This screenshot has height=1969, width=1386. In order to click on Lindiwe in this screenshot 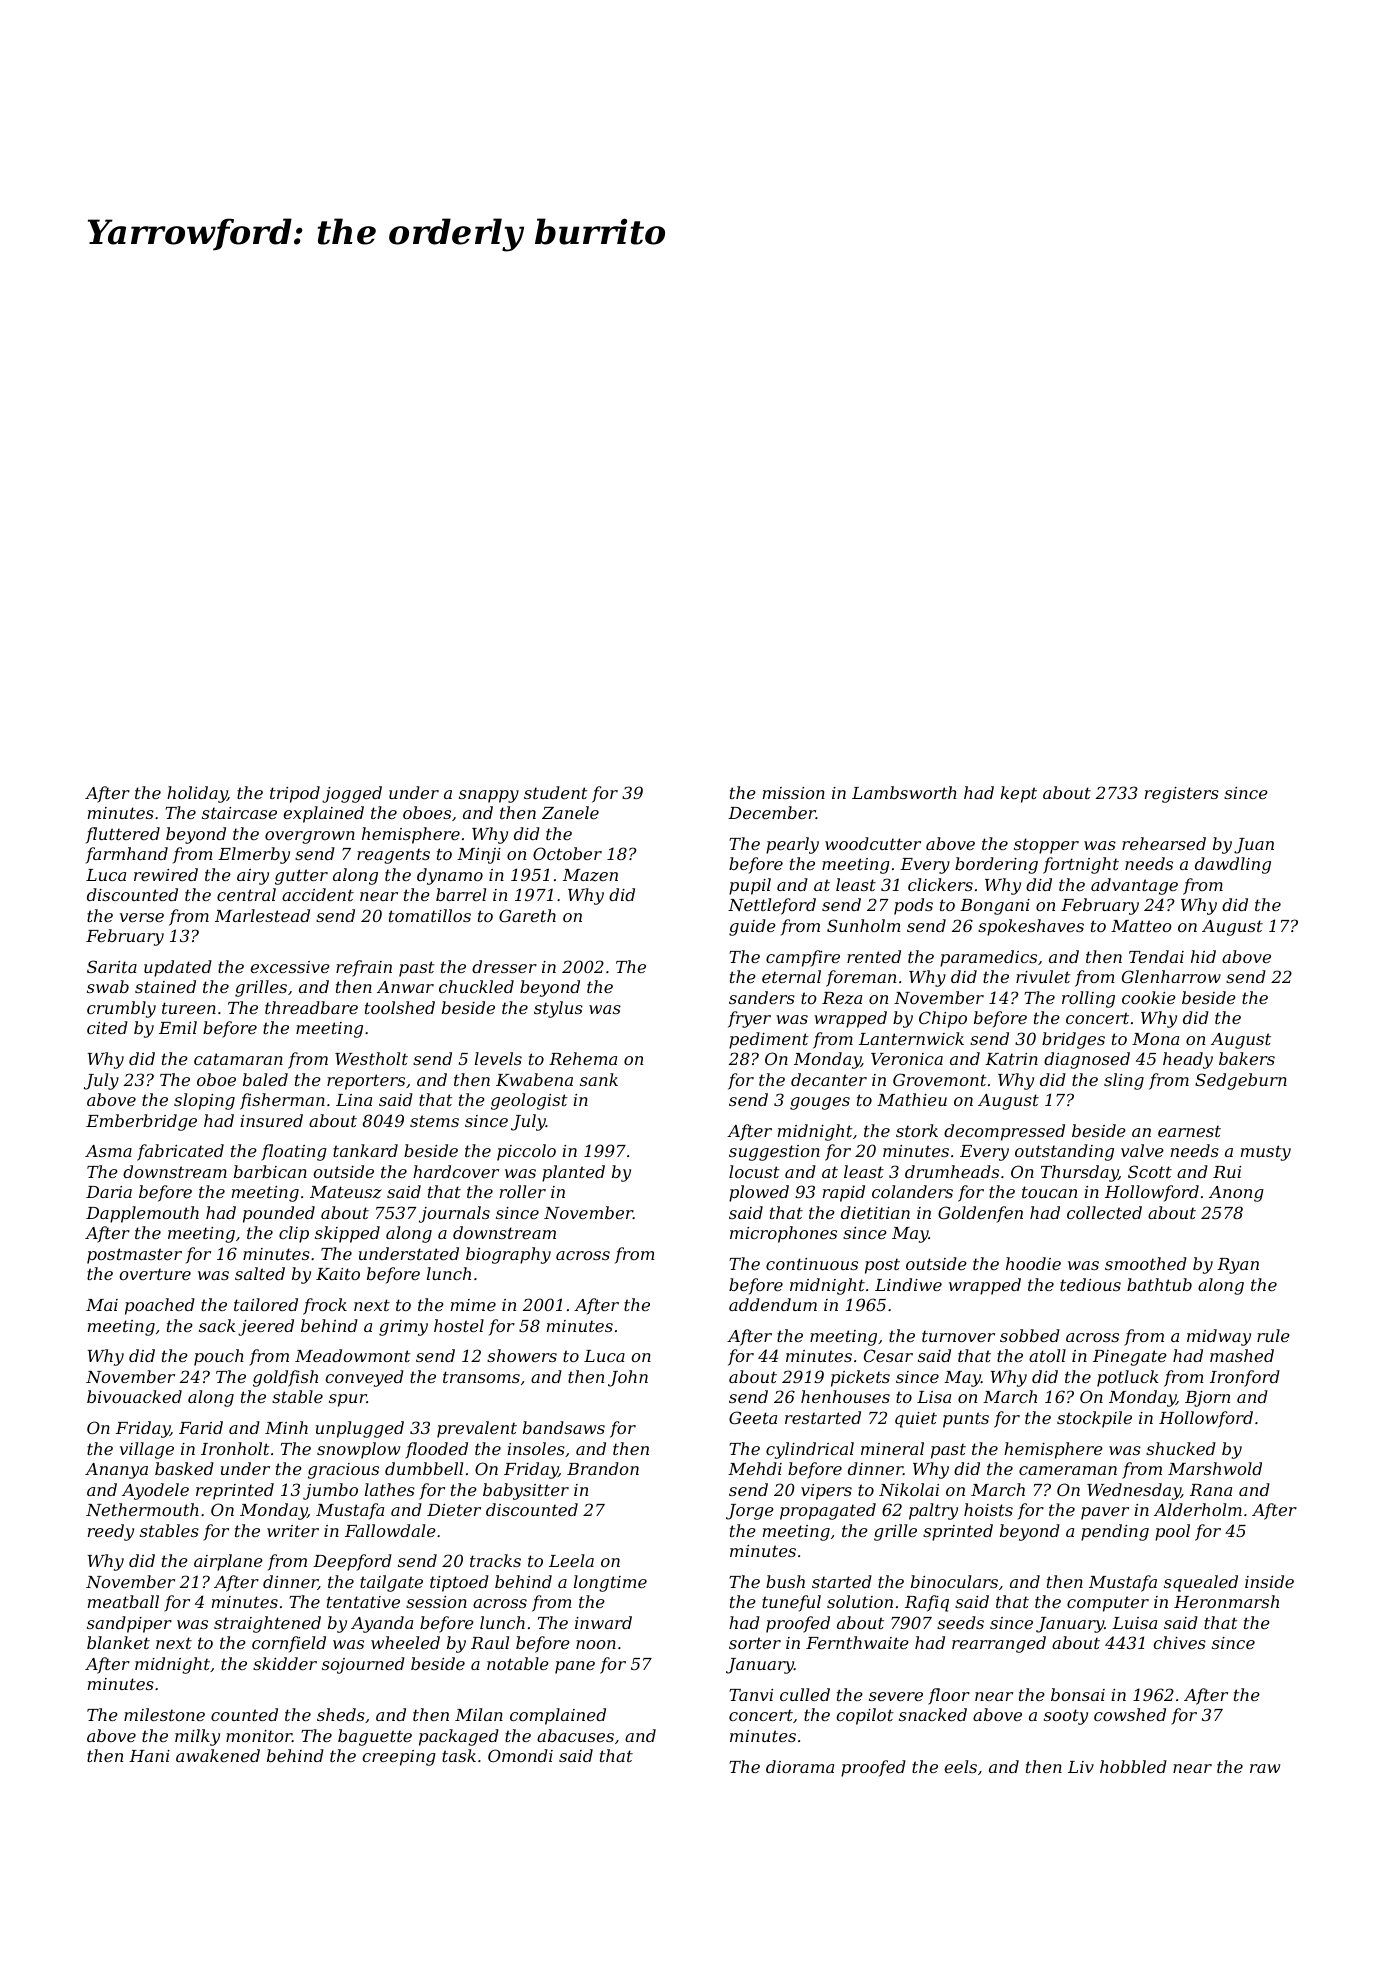, I will do `click(908, 1284)`.
